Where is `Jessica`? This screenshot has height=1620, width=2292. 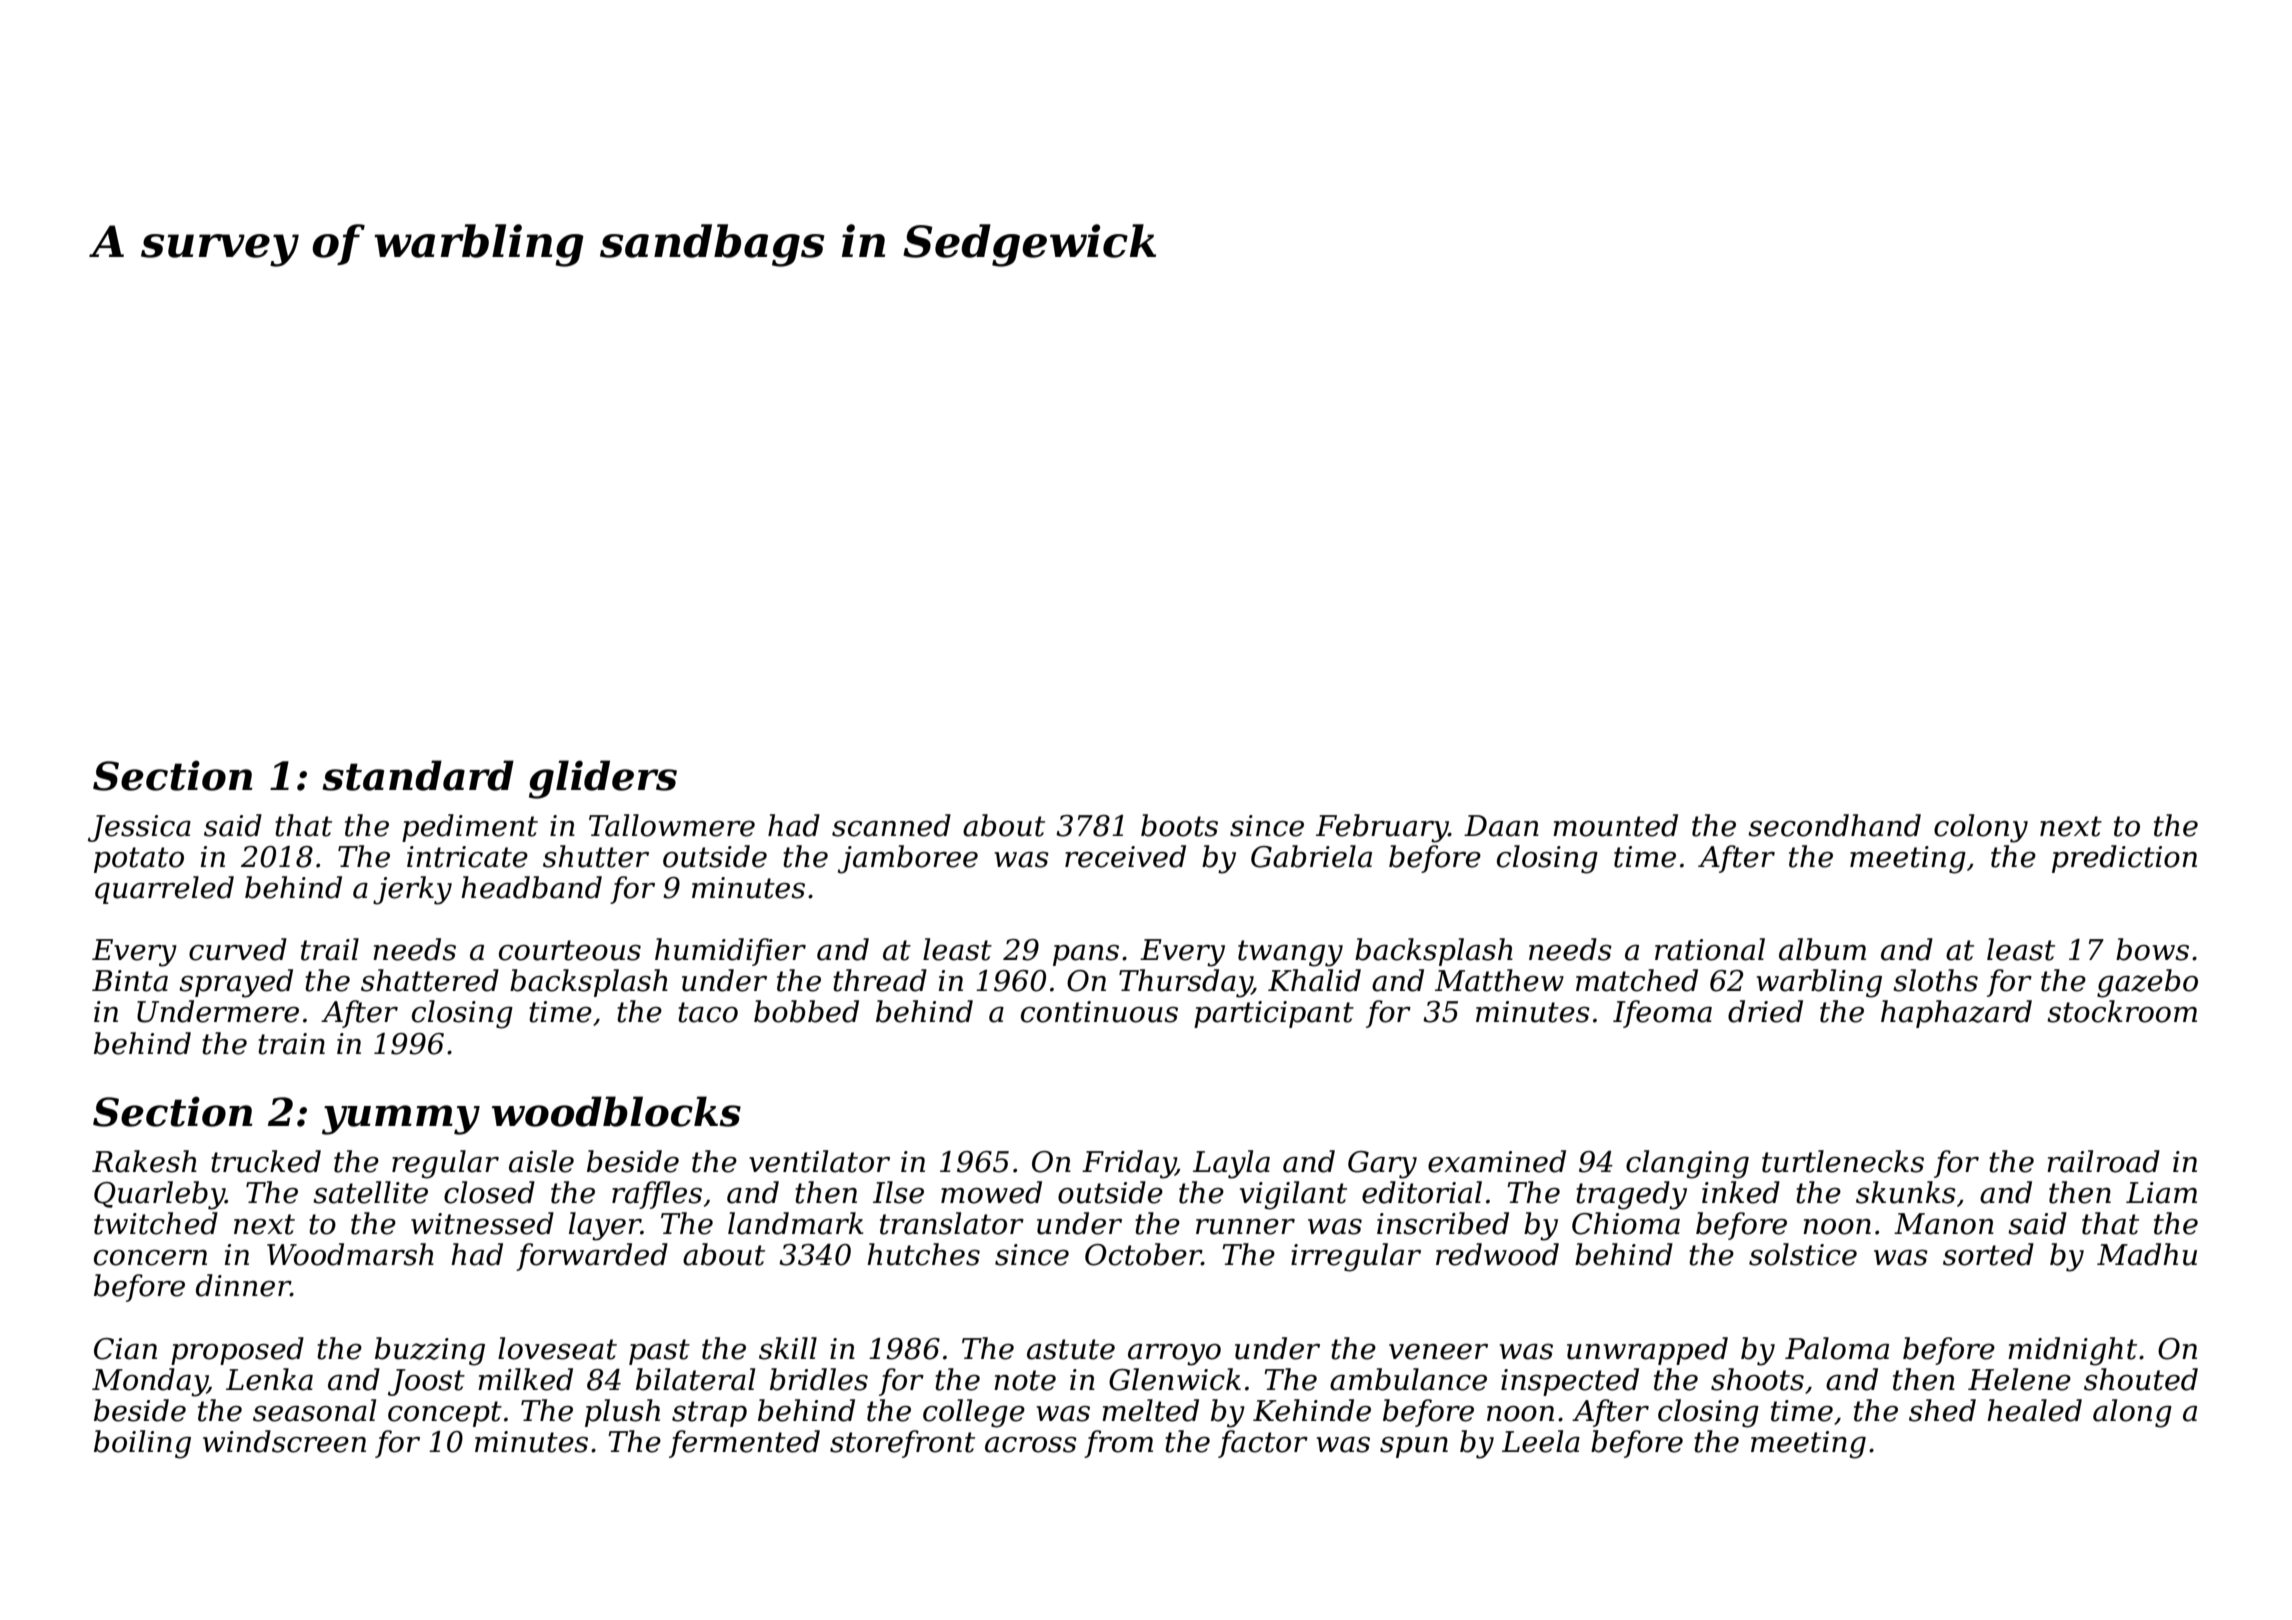 Jessica is located at coordinates (139, 828).
